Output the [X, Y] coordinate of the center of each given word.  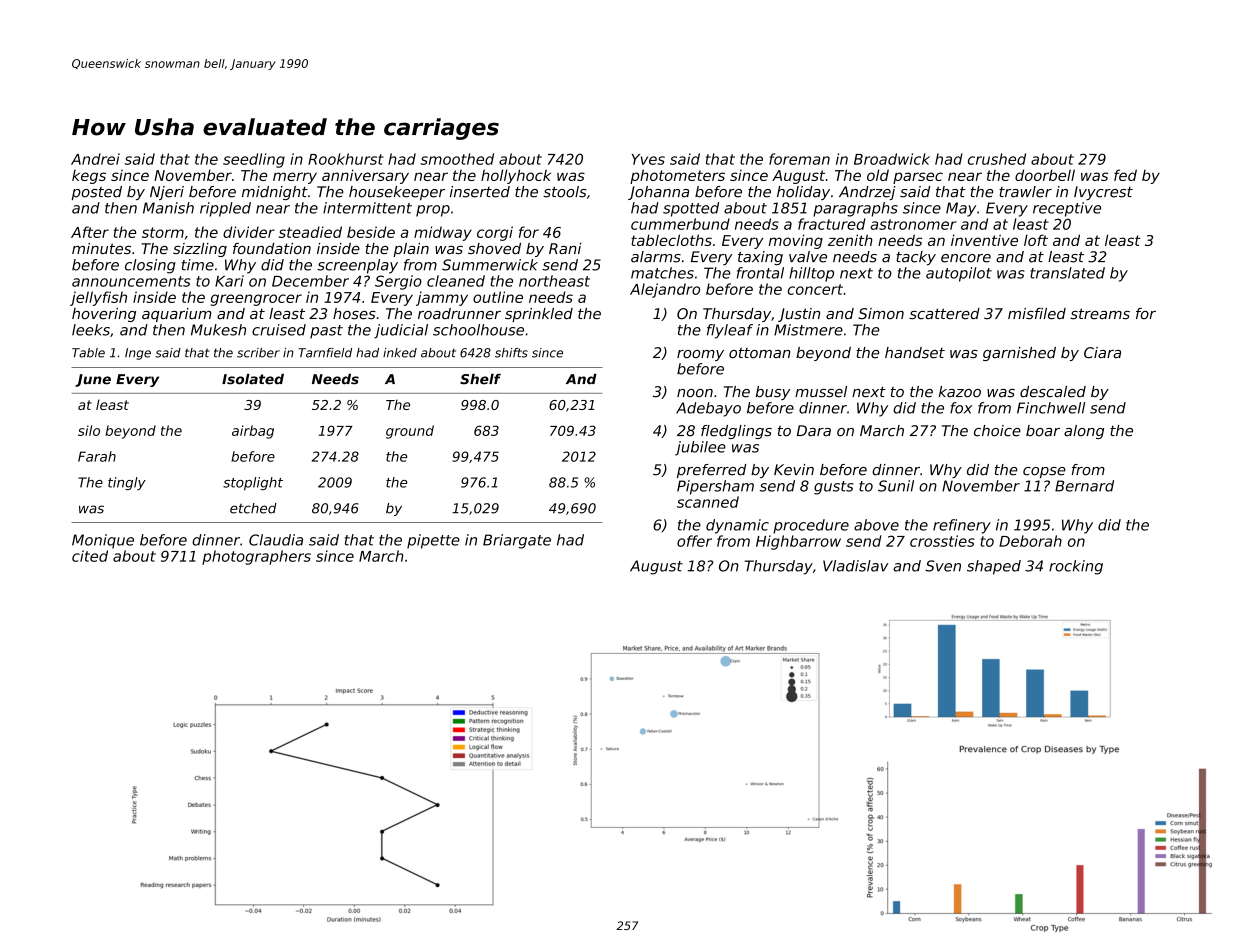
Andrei [95, 159]
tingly [127, 483]
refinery [962, 526]
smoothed [457, 159]
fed [1125, 175]
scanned [708, 502]
